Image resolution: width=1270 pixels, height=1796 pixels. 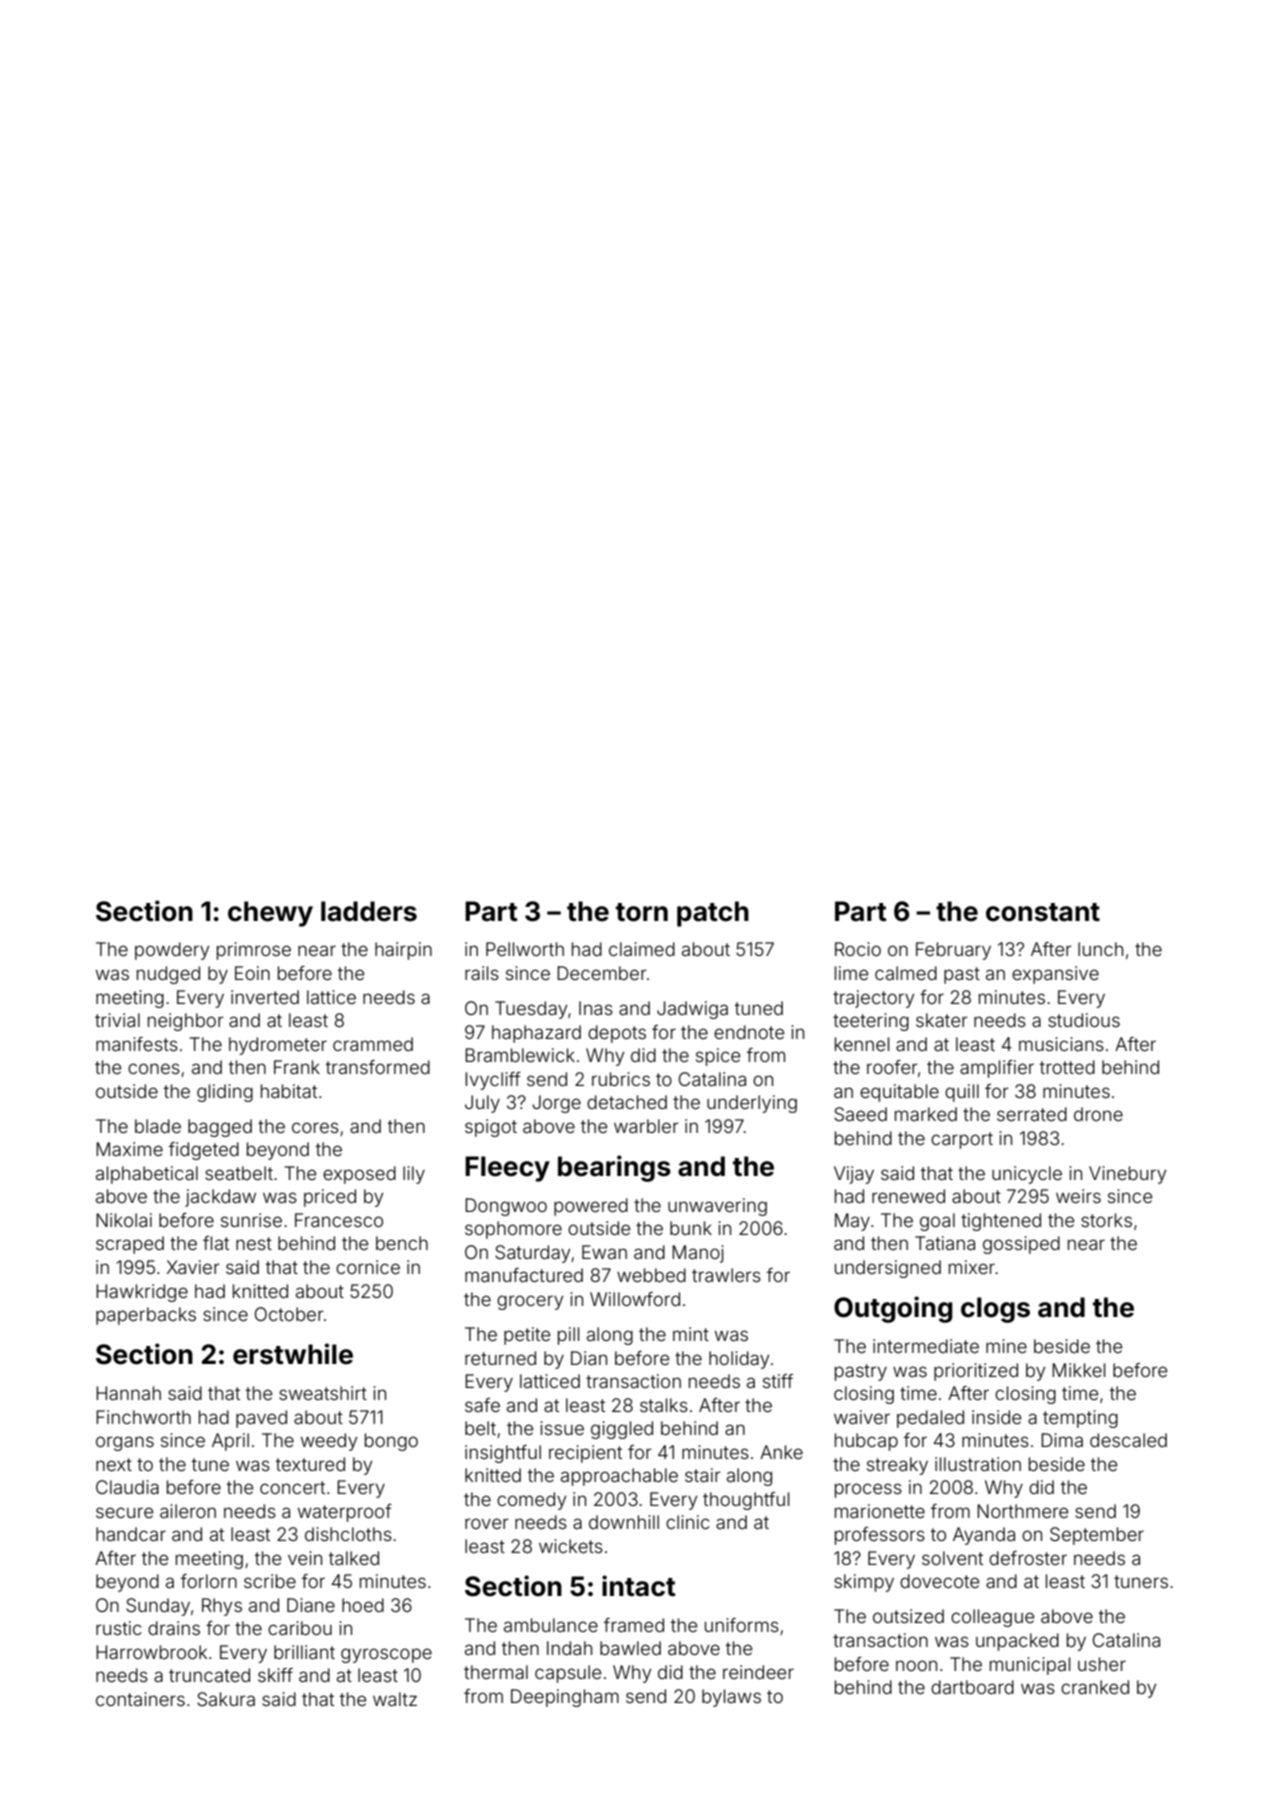 What do you see at coordinates (893, 1309) in the image?
I see `Outgoing` at bounding box center [893, 1309].
